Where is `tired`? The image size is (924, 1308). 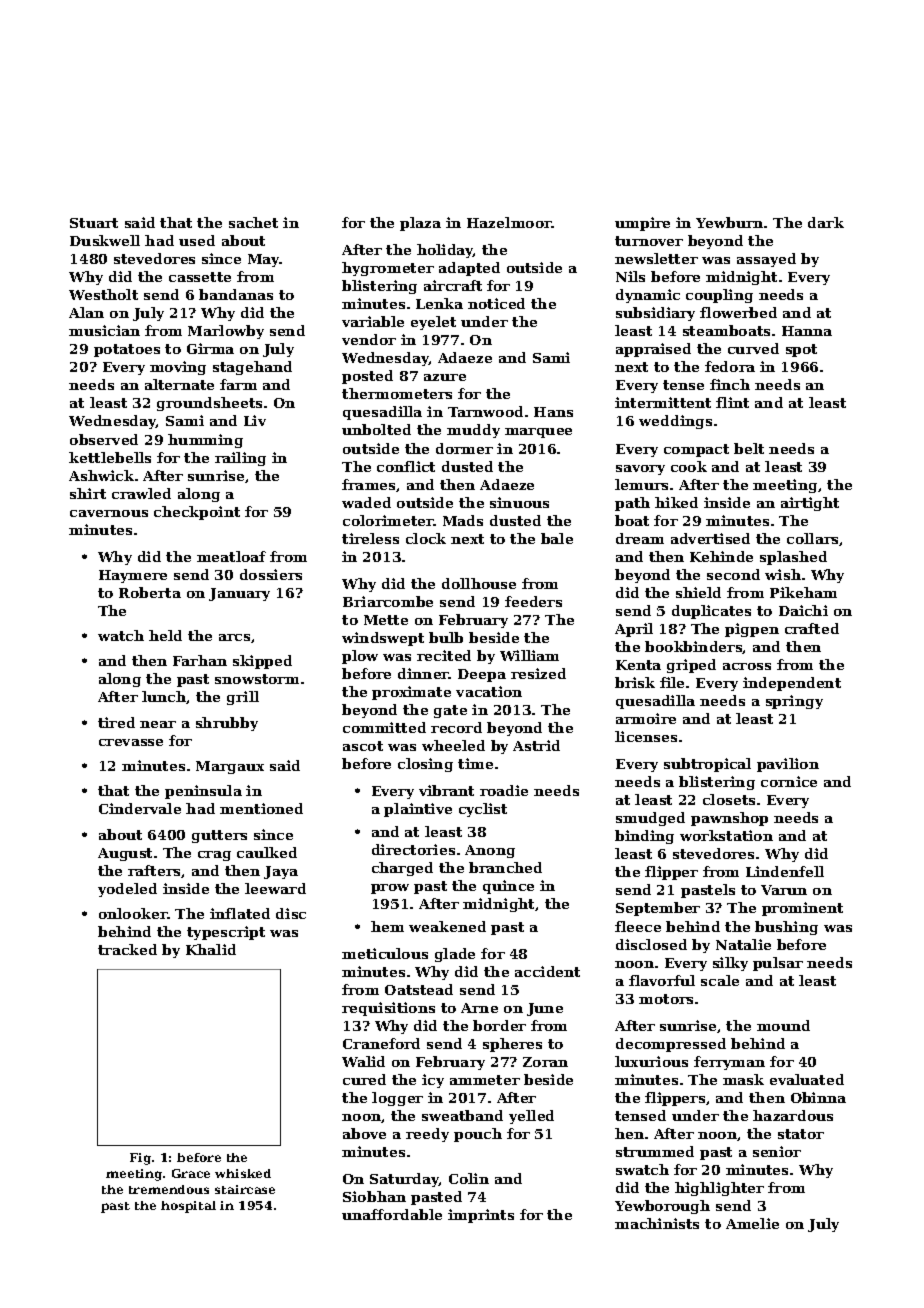 tired is located at coordinates (116, 722).
